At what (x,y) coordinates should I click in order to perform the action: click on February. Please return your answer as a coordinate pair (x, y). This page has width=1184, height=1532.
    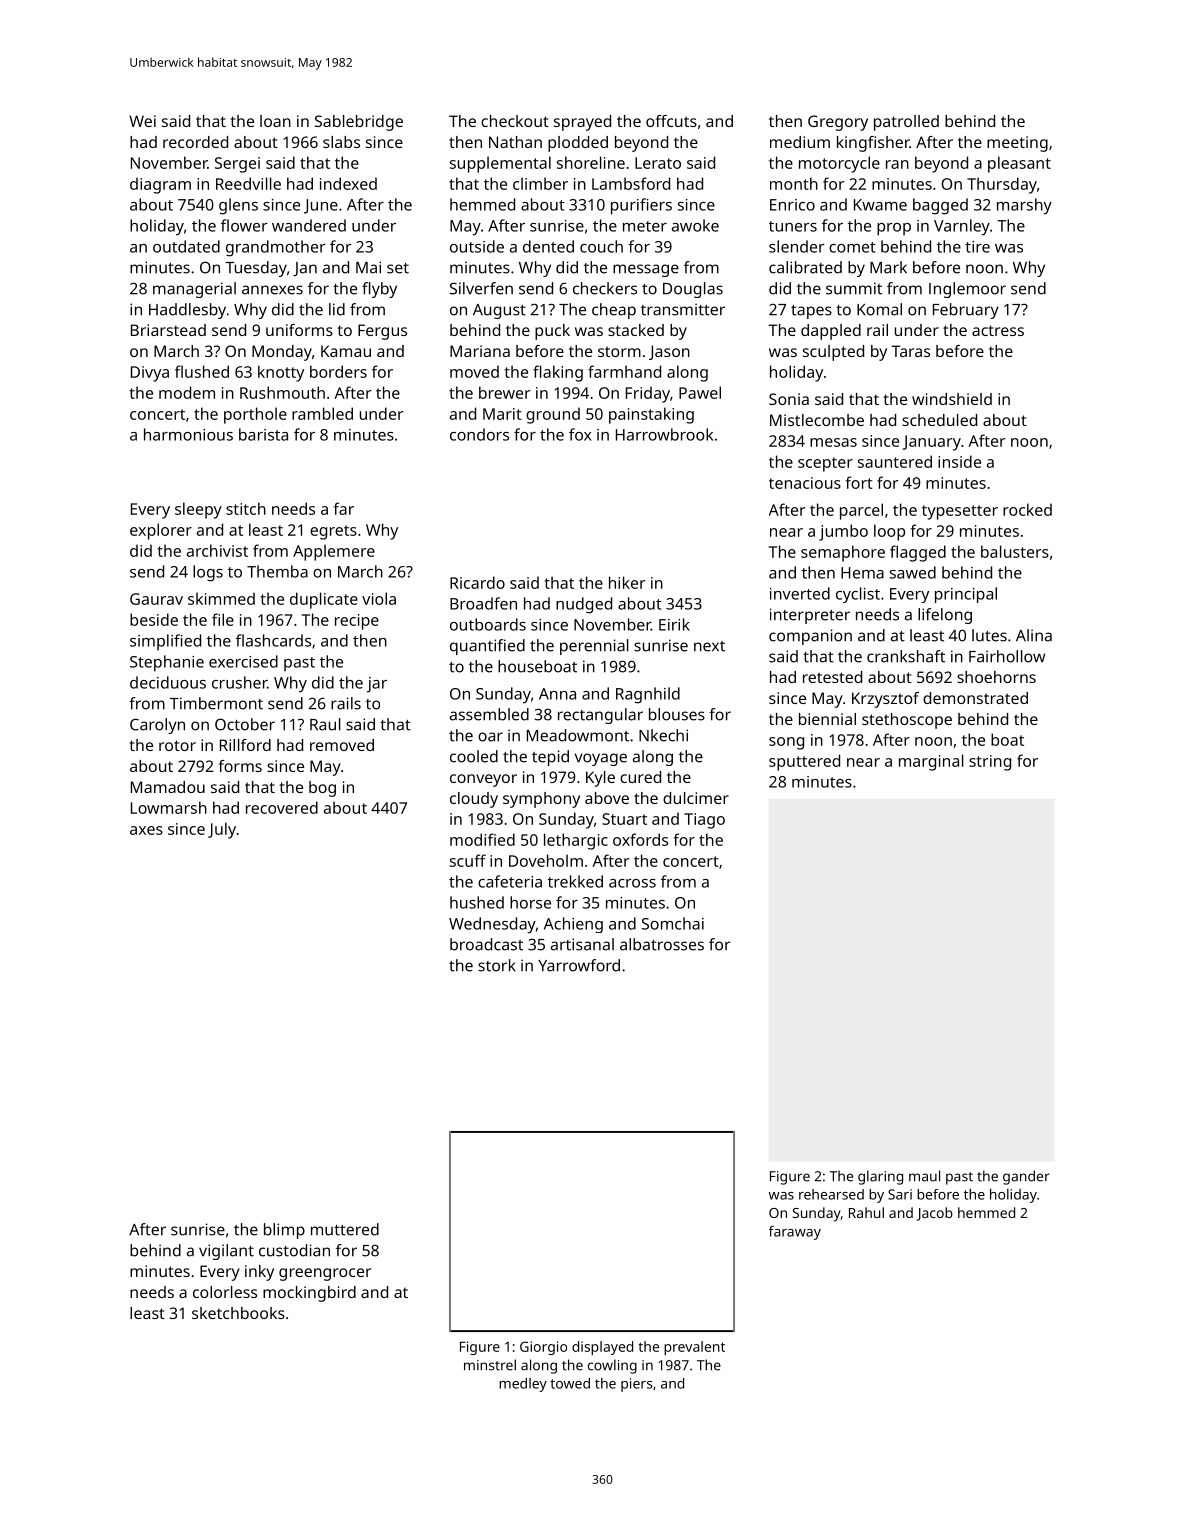
    Looking at the image, I should click on (966, 311).
